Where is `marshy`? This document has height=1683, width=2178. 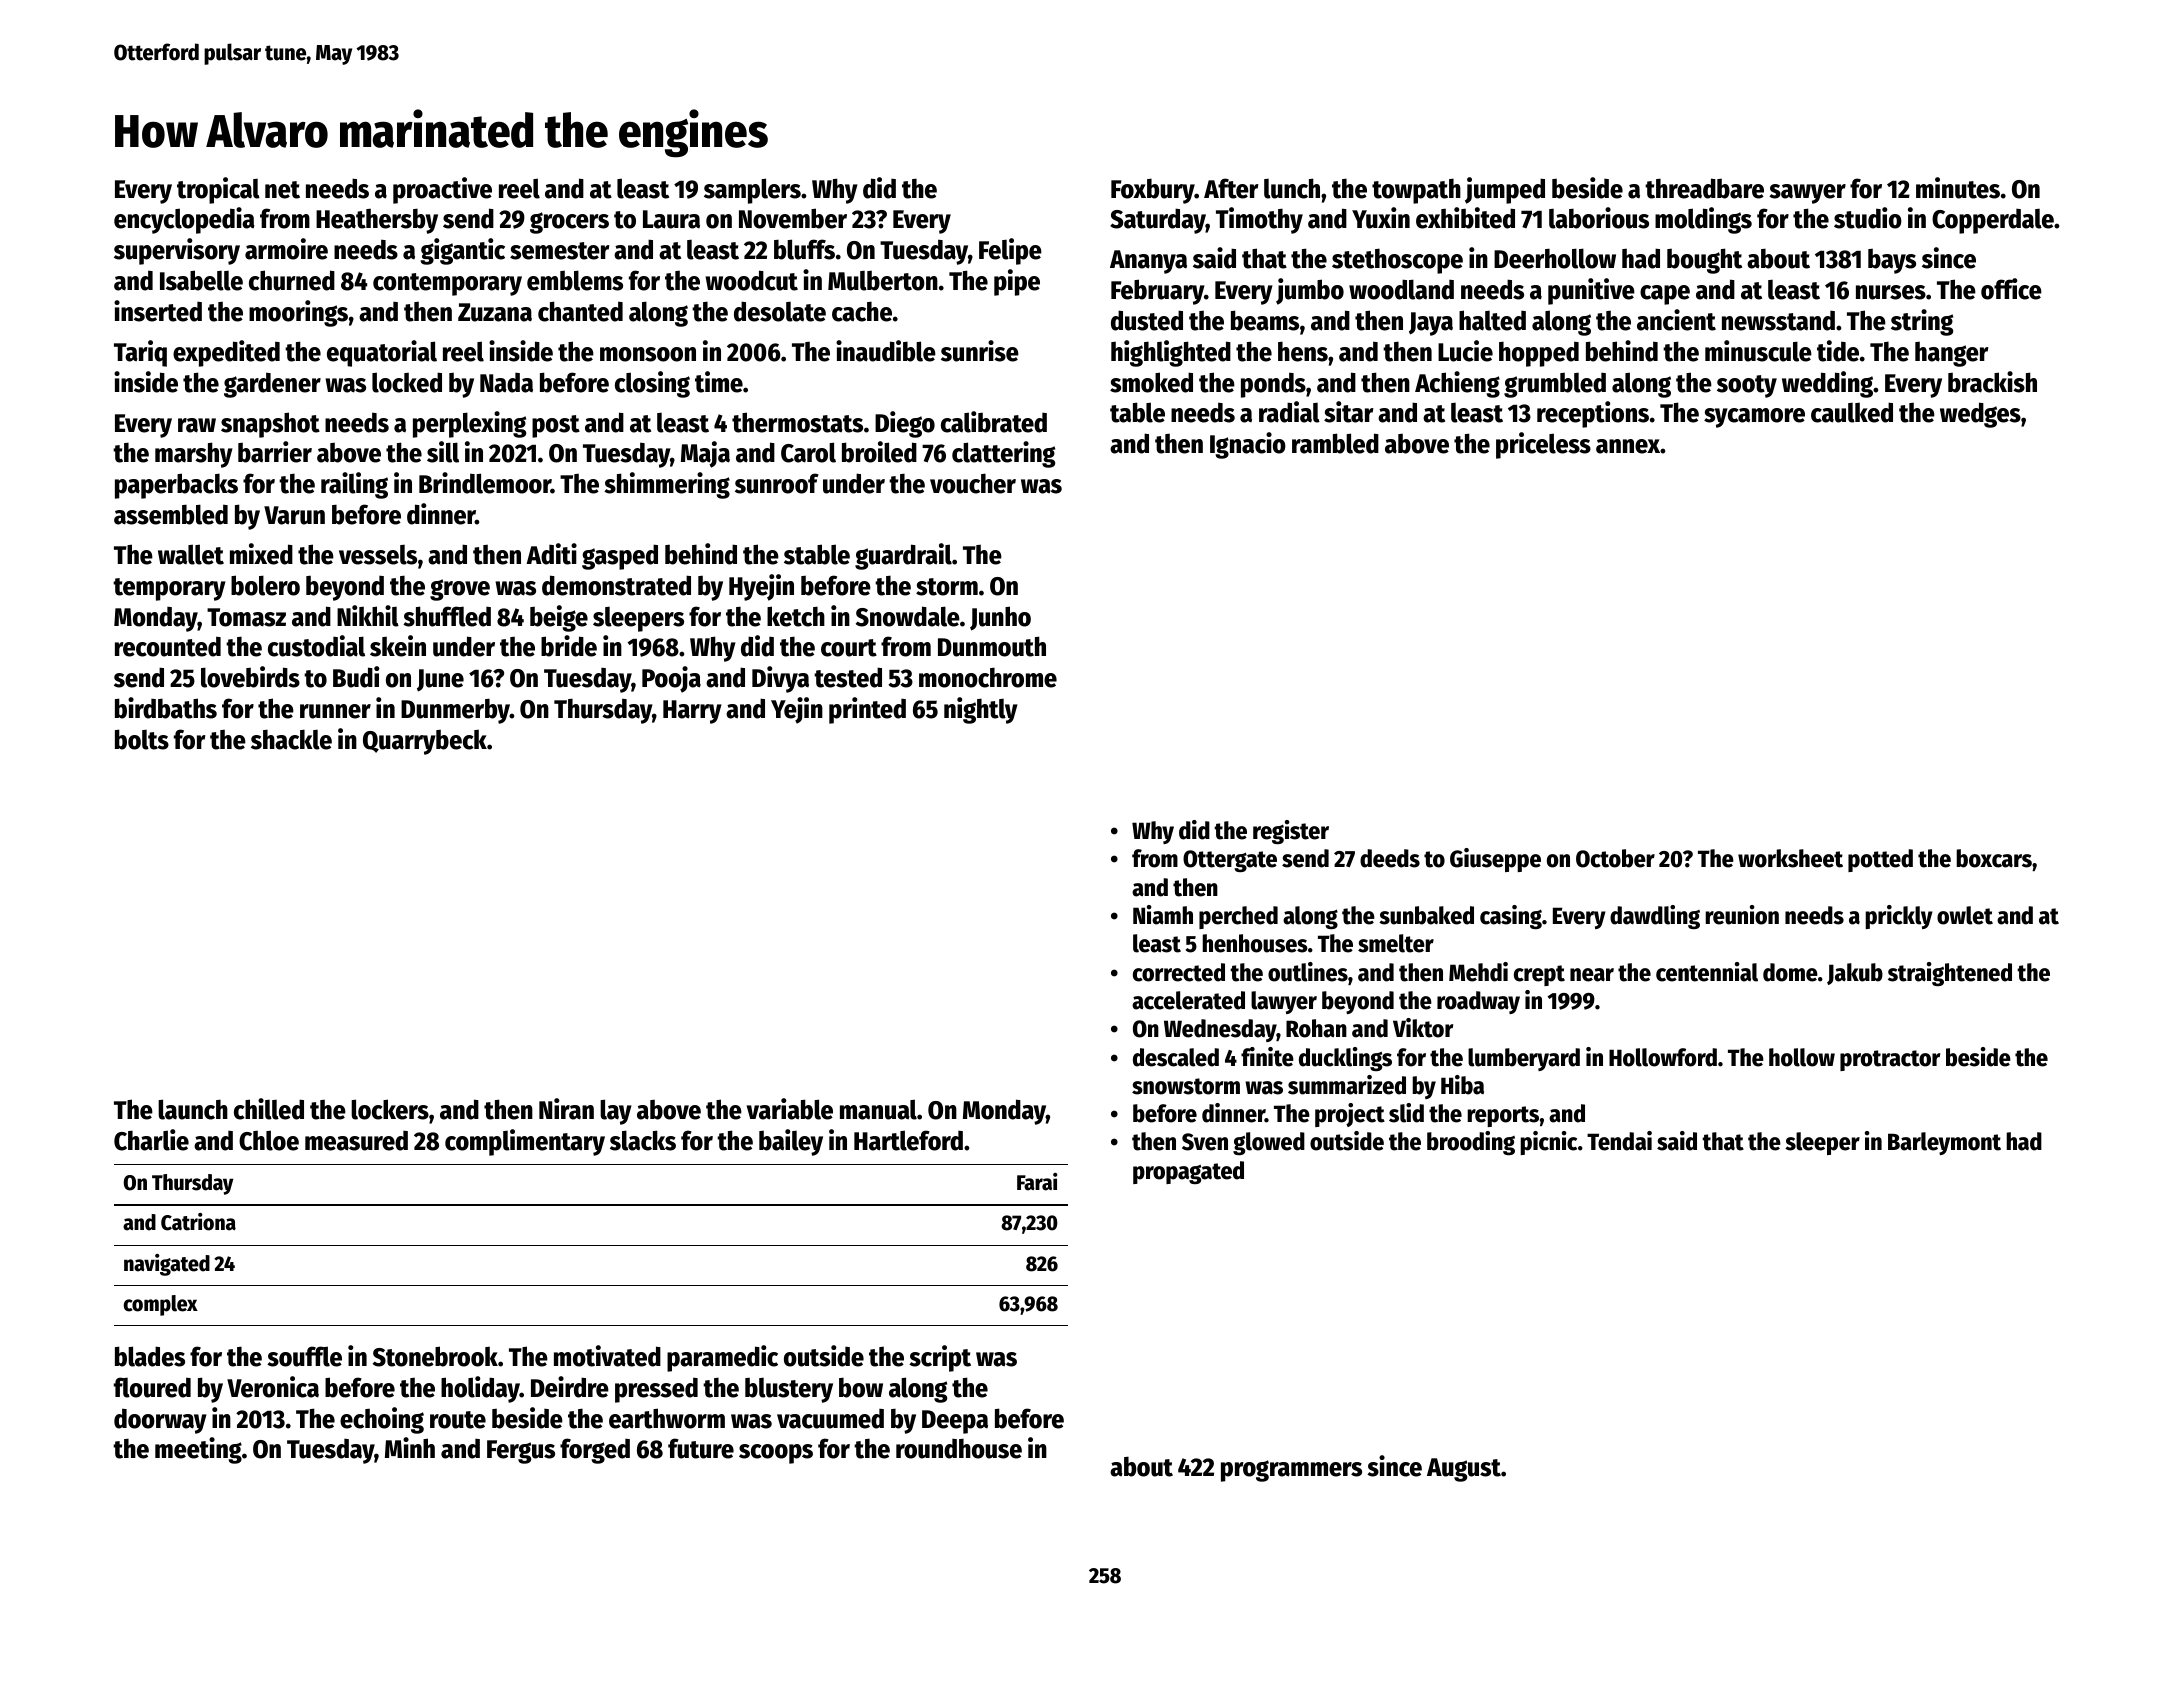
marshy is located at coordinates (194, 455).
